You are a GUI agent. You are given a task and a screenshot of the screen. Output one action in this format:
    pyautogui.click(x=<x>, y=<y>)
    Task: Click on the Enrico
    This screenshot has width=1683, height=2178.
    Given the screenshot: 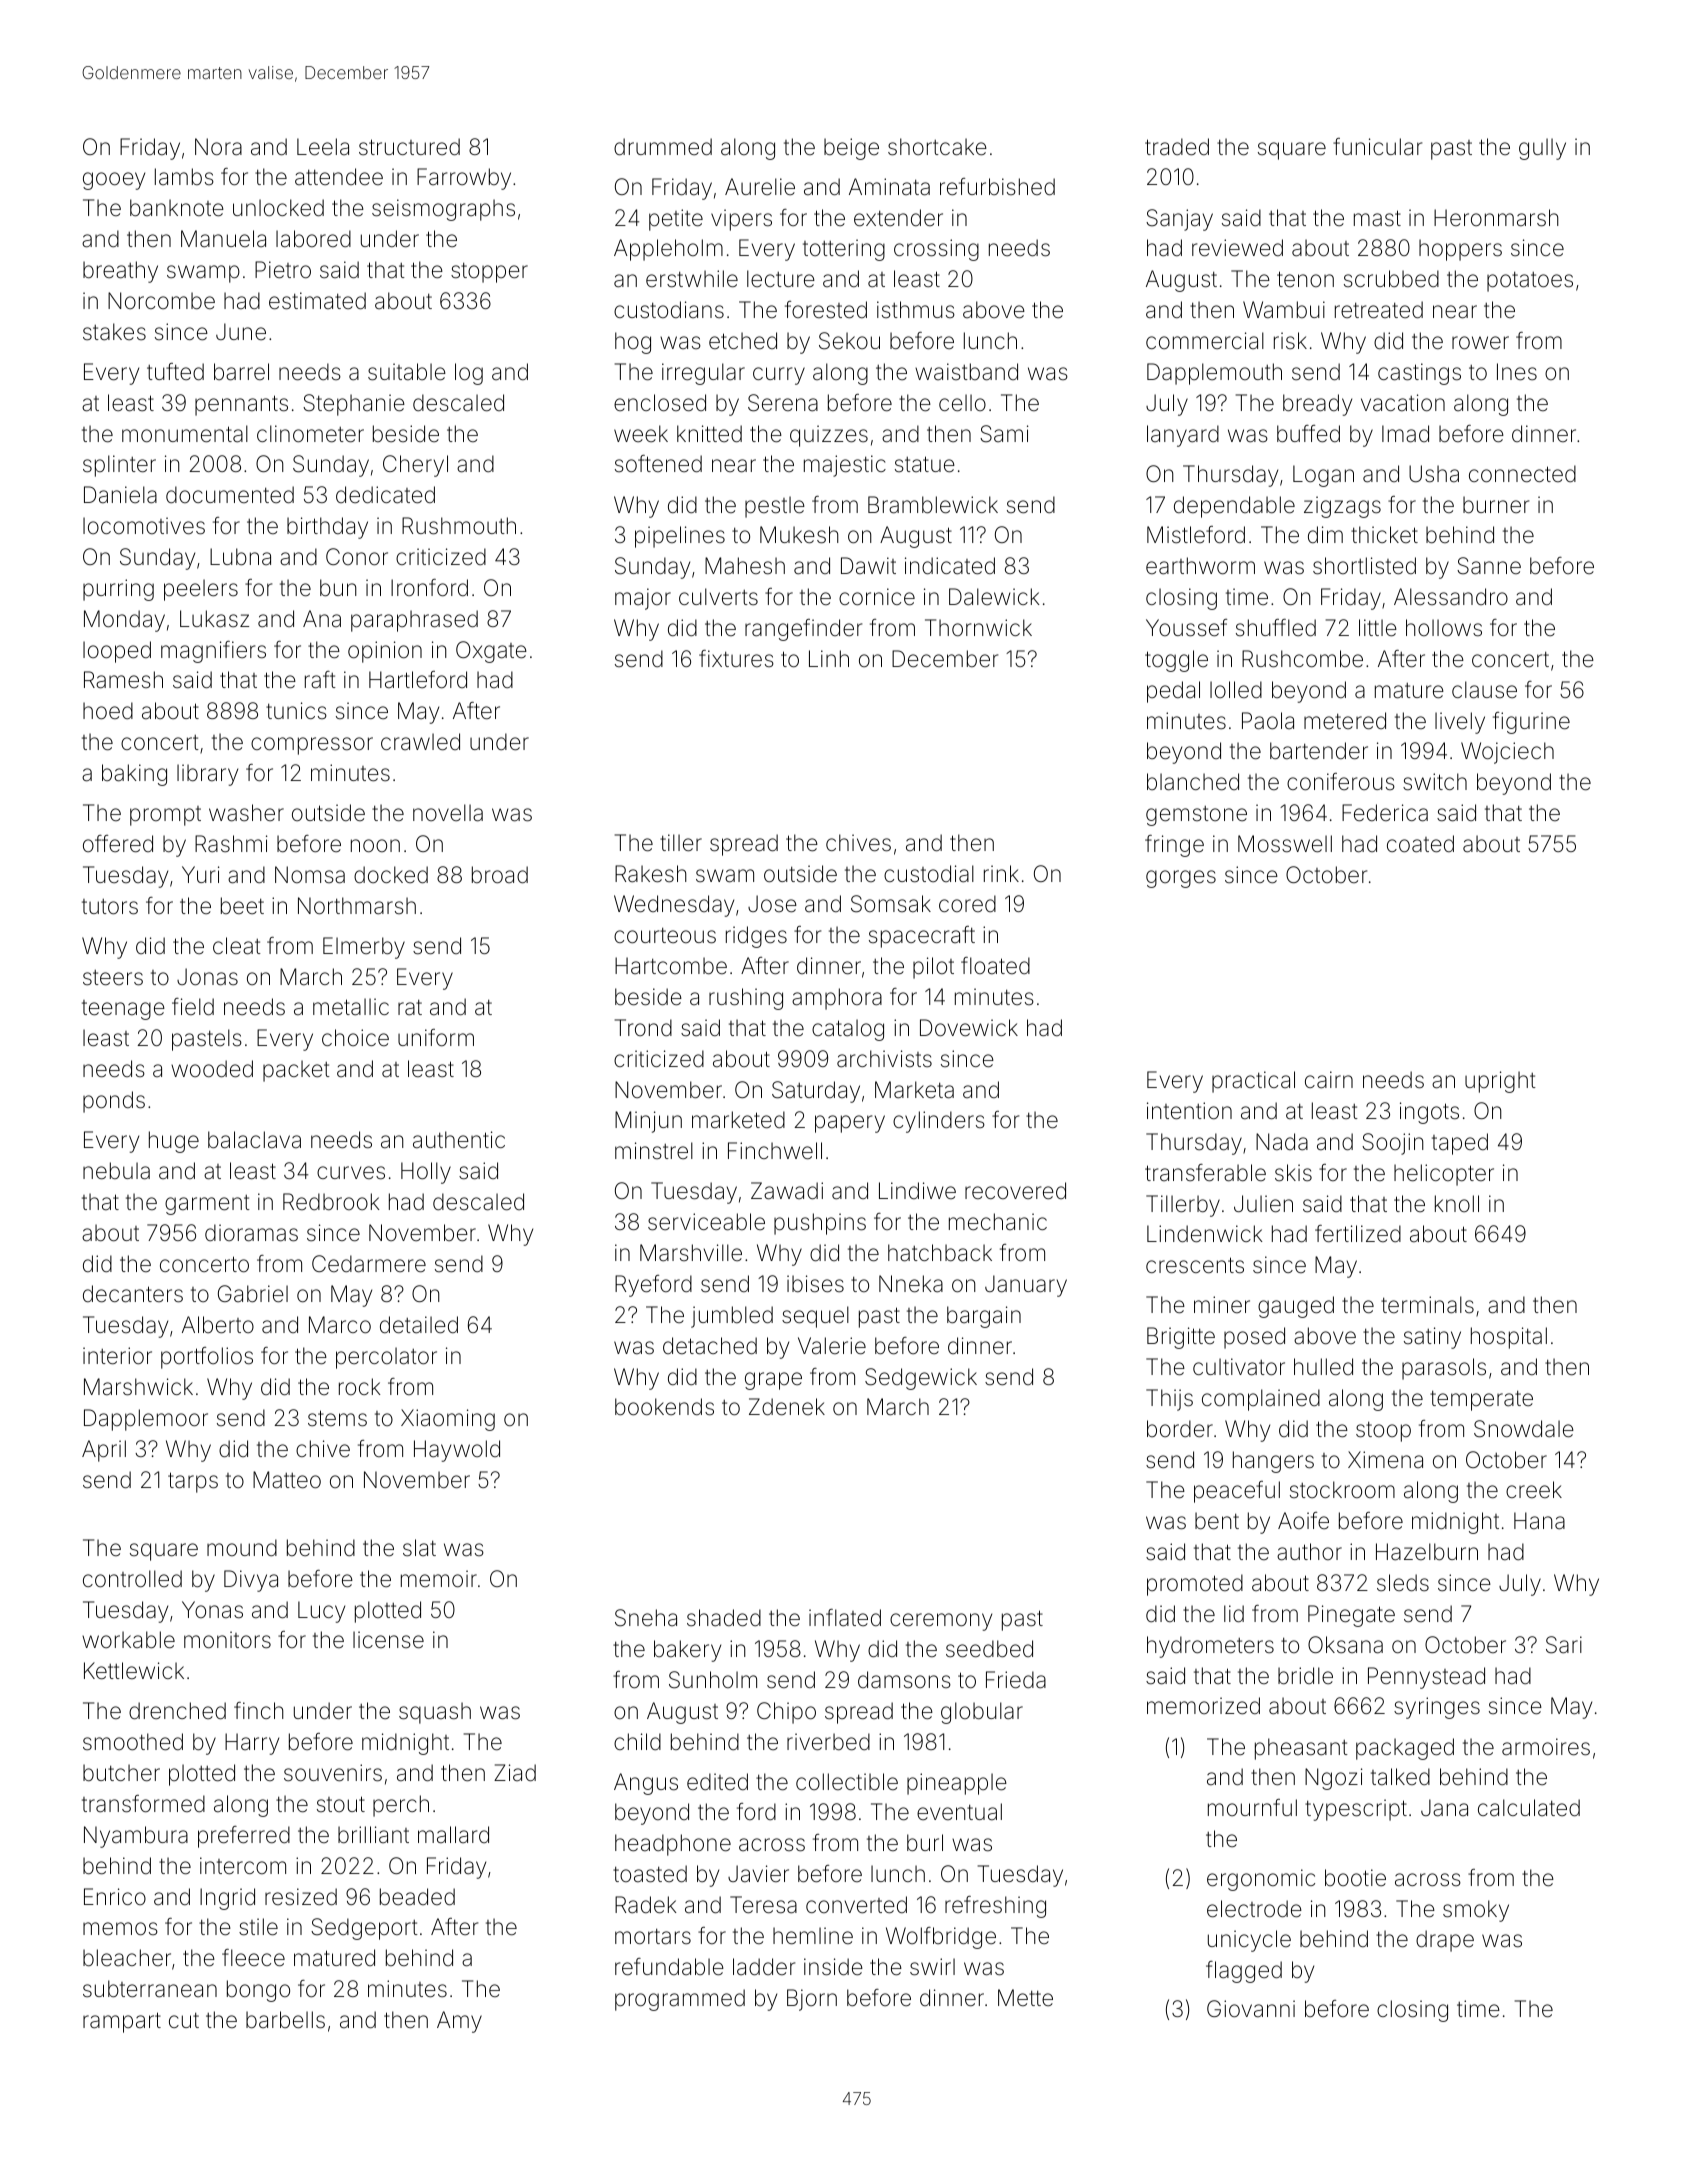 What is the action you would take?
    pyautogui.click(x=115, y=1896)
